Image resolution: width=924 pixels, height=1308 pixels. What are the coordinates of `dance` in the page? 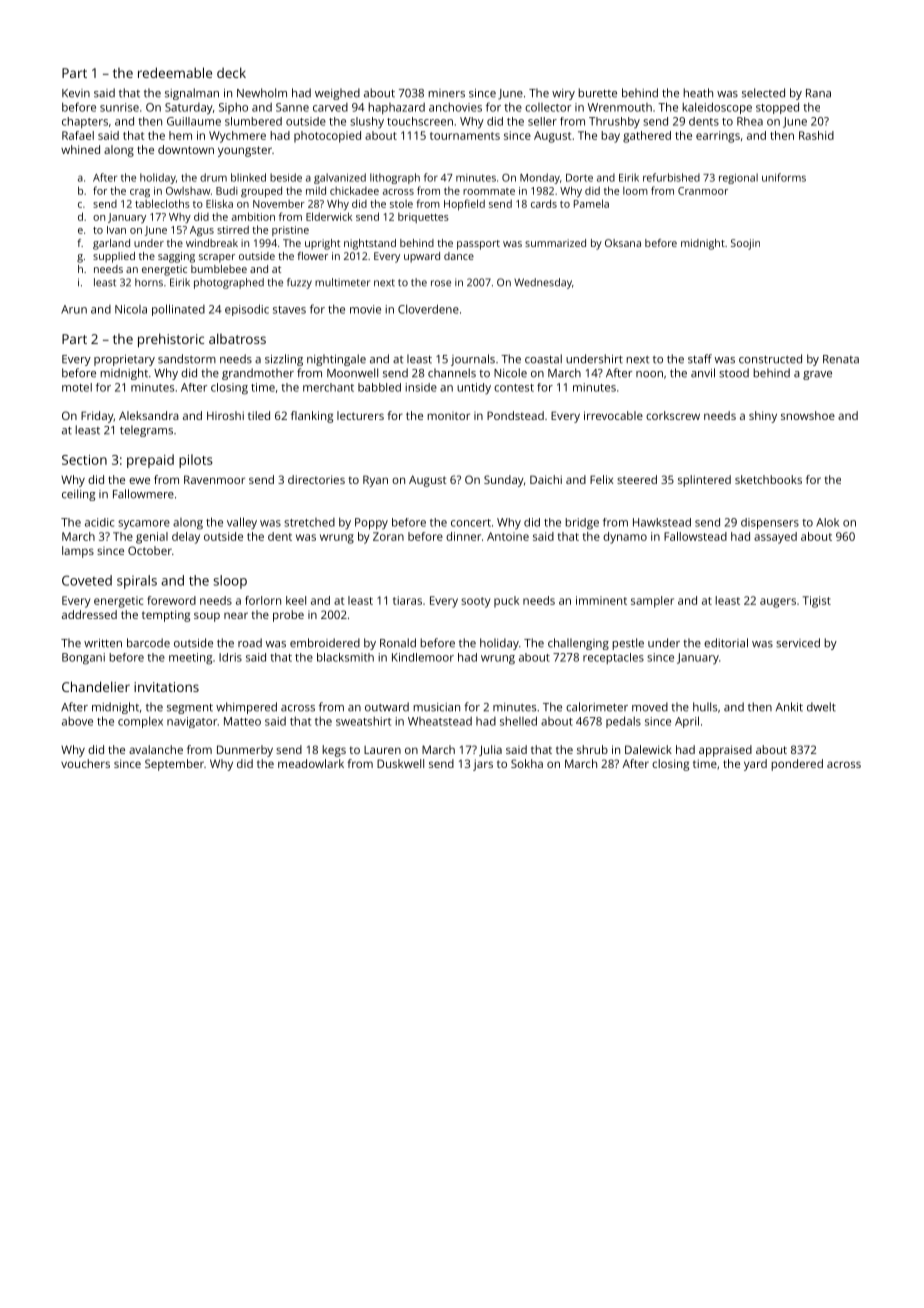 It's located at (459, 256).
